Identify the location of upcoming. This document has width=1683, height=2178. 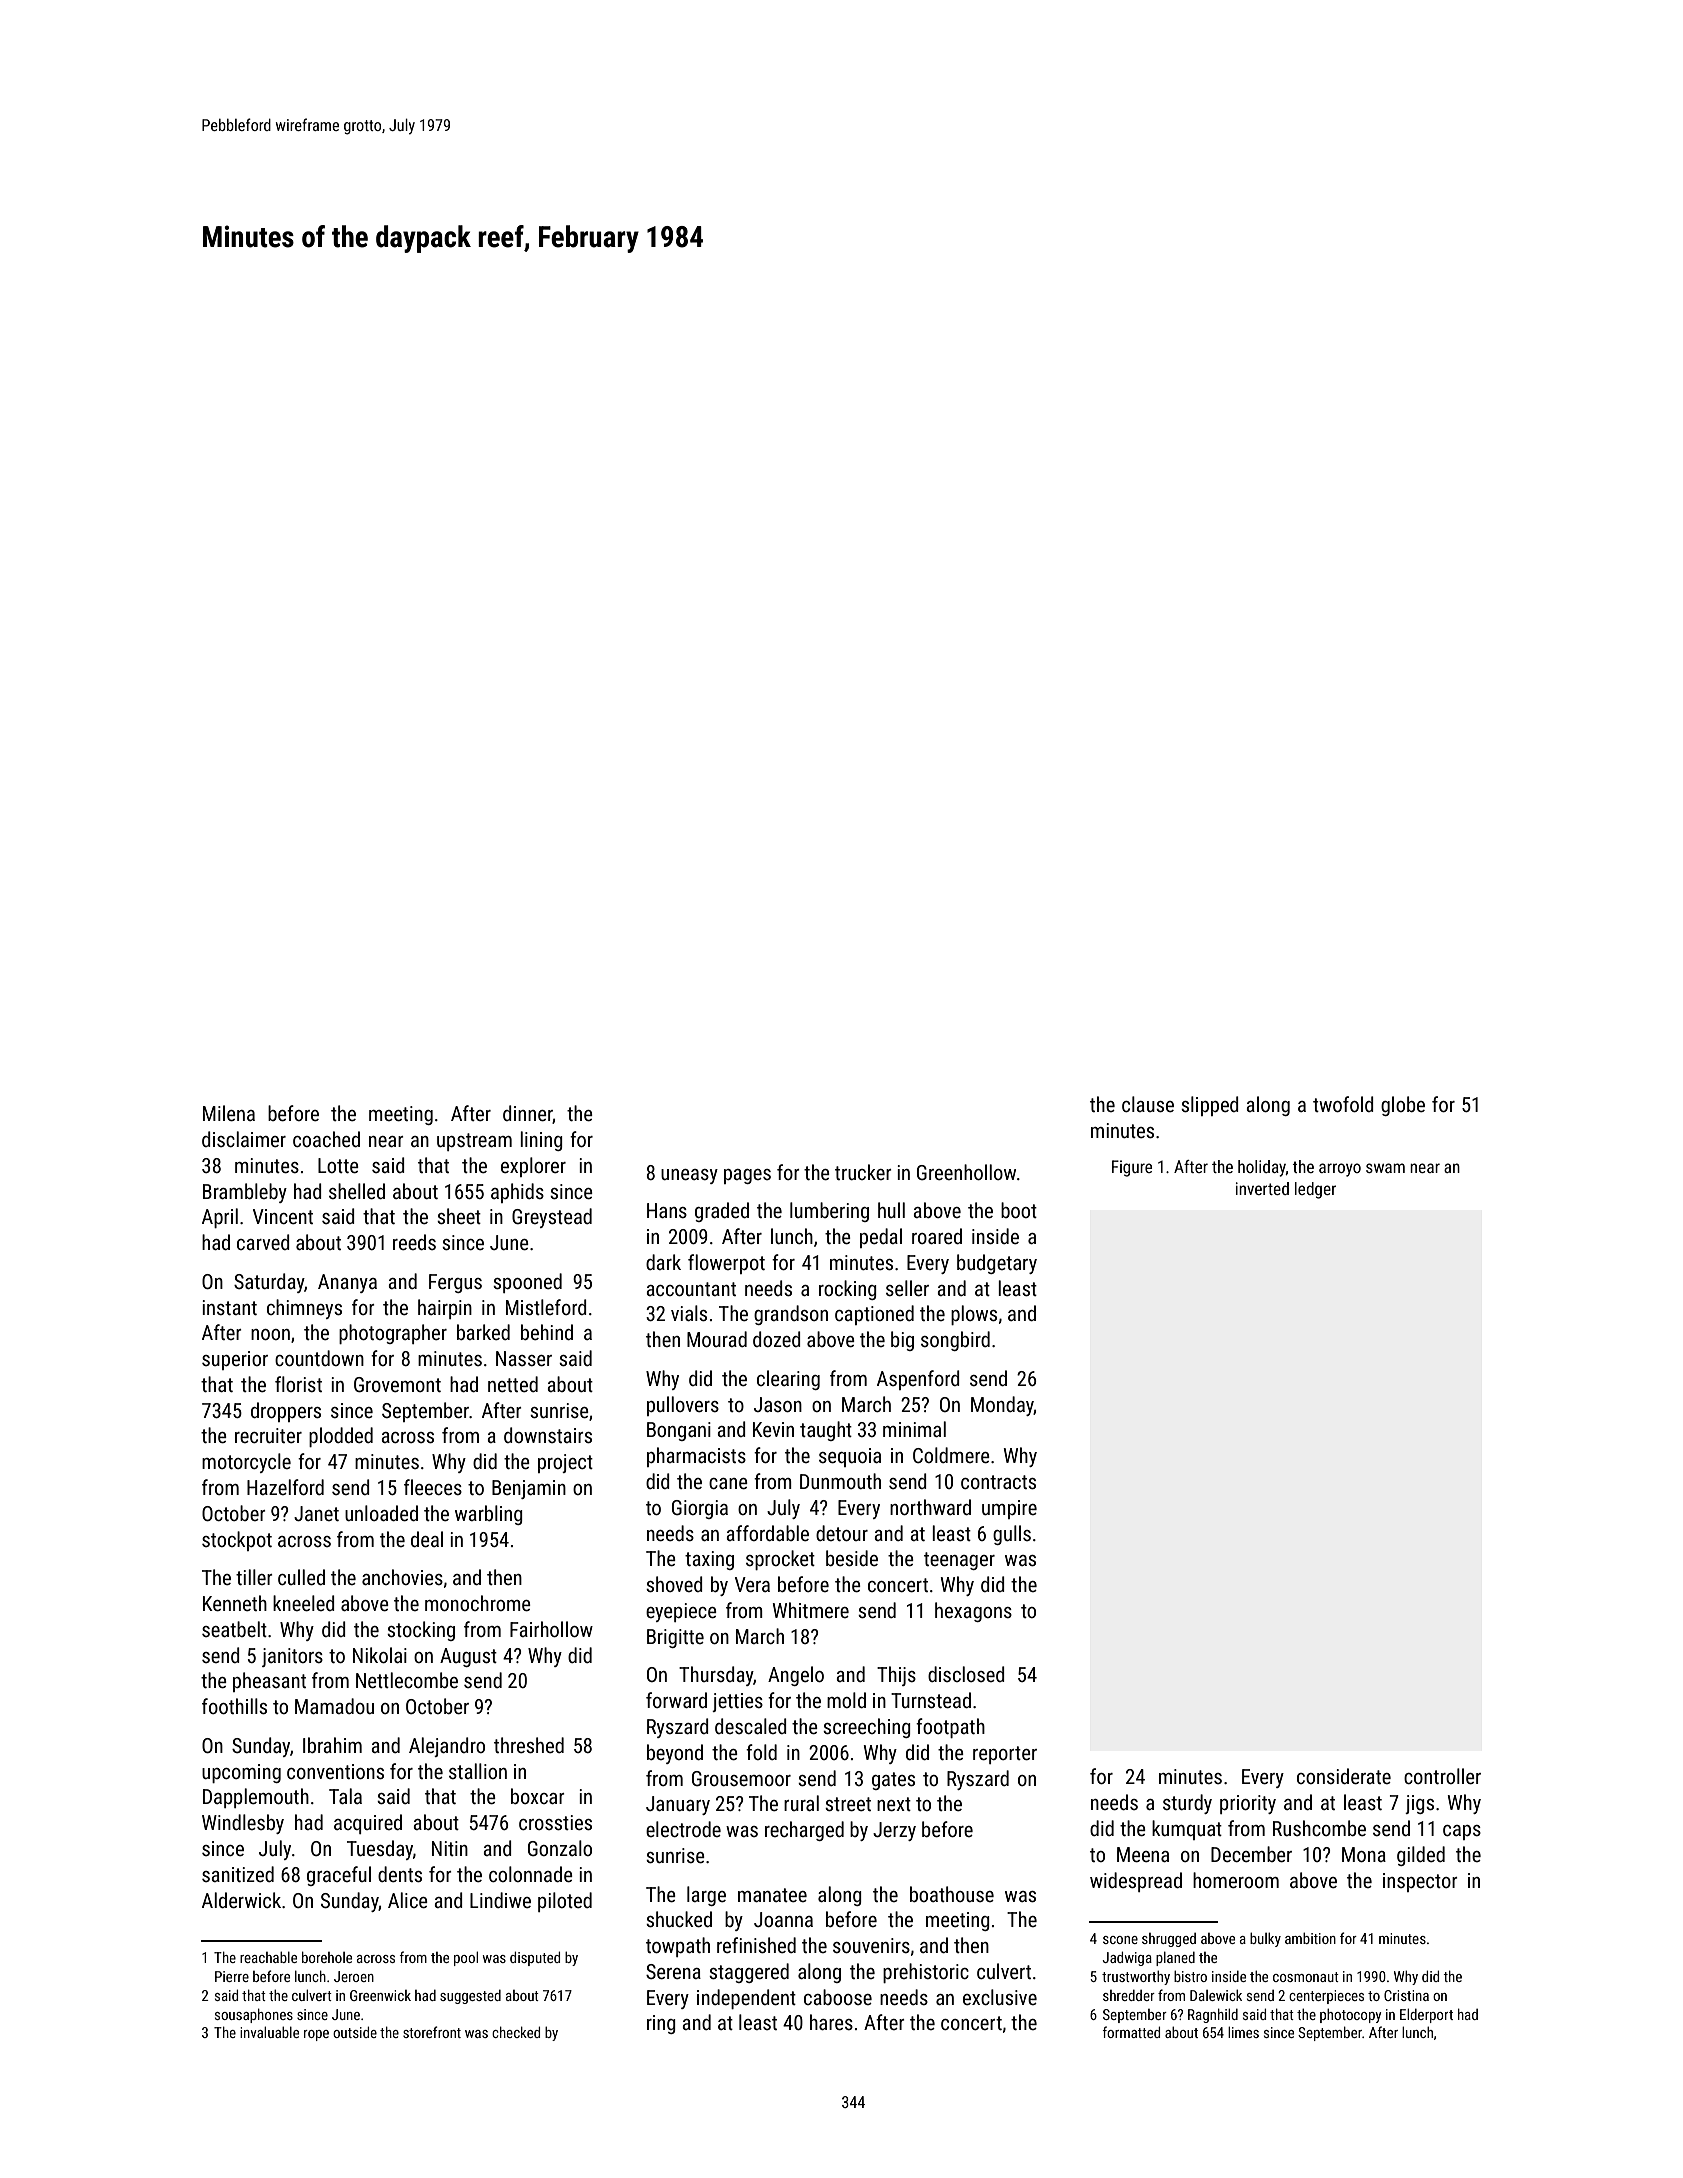
(241, 1773).
